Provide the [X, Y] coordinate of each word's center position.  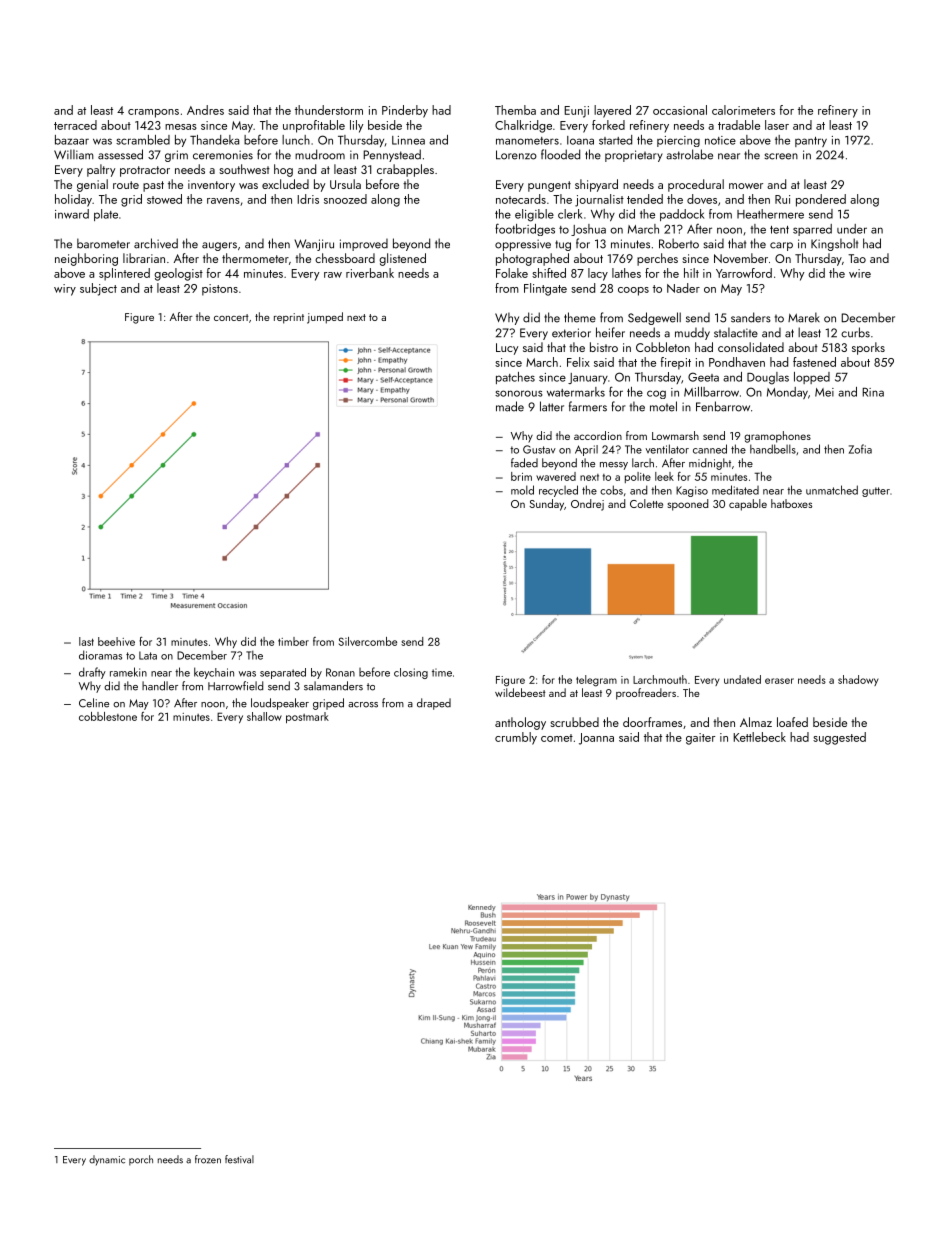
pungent [549, 186]
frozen [208, 1159]
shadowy [858, 680]
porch [141, 1160]
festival [239, 1159]
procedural [696, 185]
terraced [75, 125]
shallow [264, 716]
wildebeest [520, 692]
